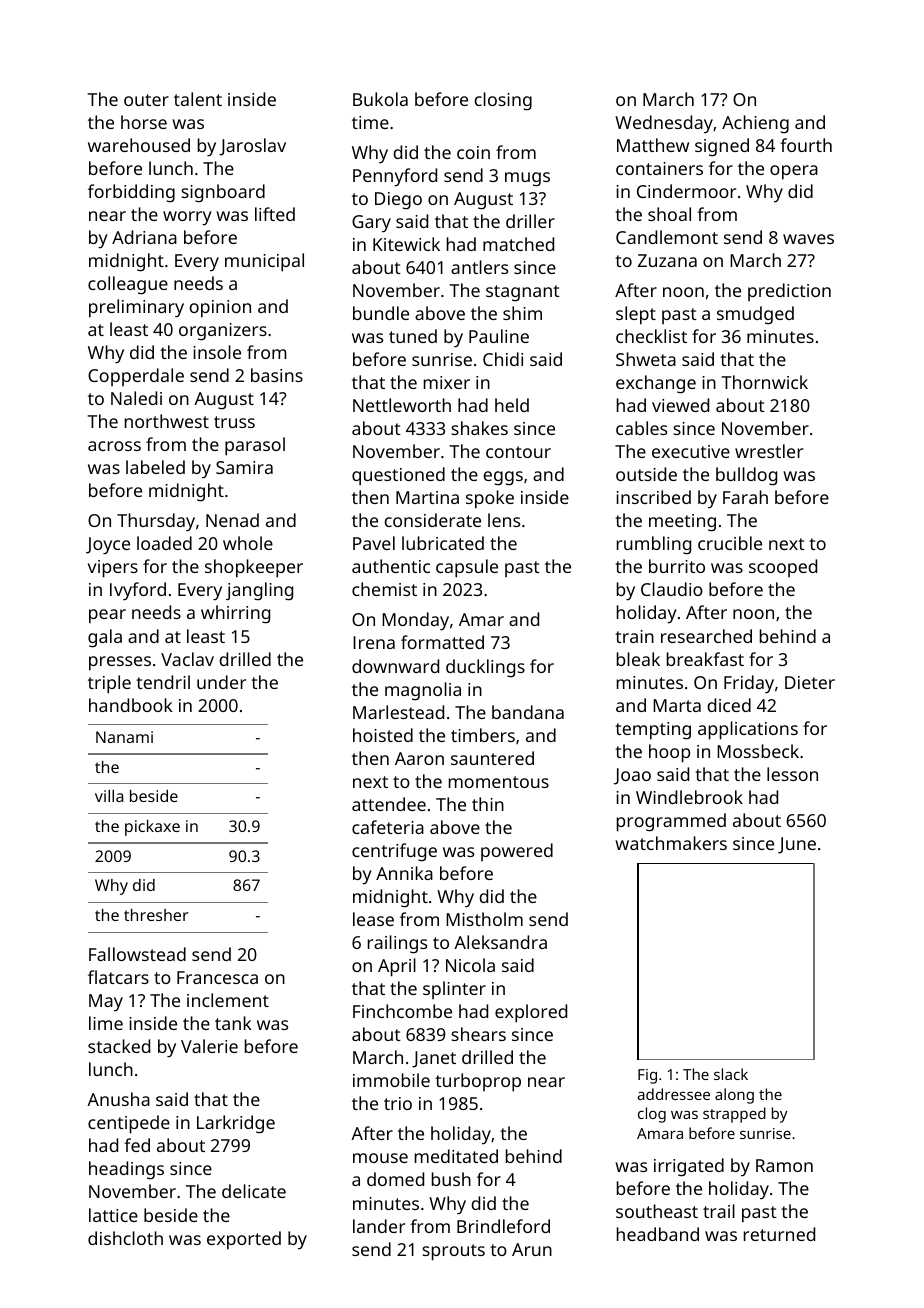 The image size is (924, 1308). Describe the element at coordinates (156, 915) in the screenshot. I see `thresher` at that location.
